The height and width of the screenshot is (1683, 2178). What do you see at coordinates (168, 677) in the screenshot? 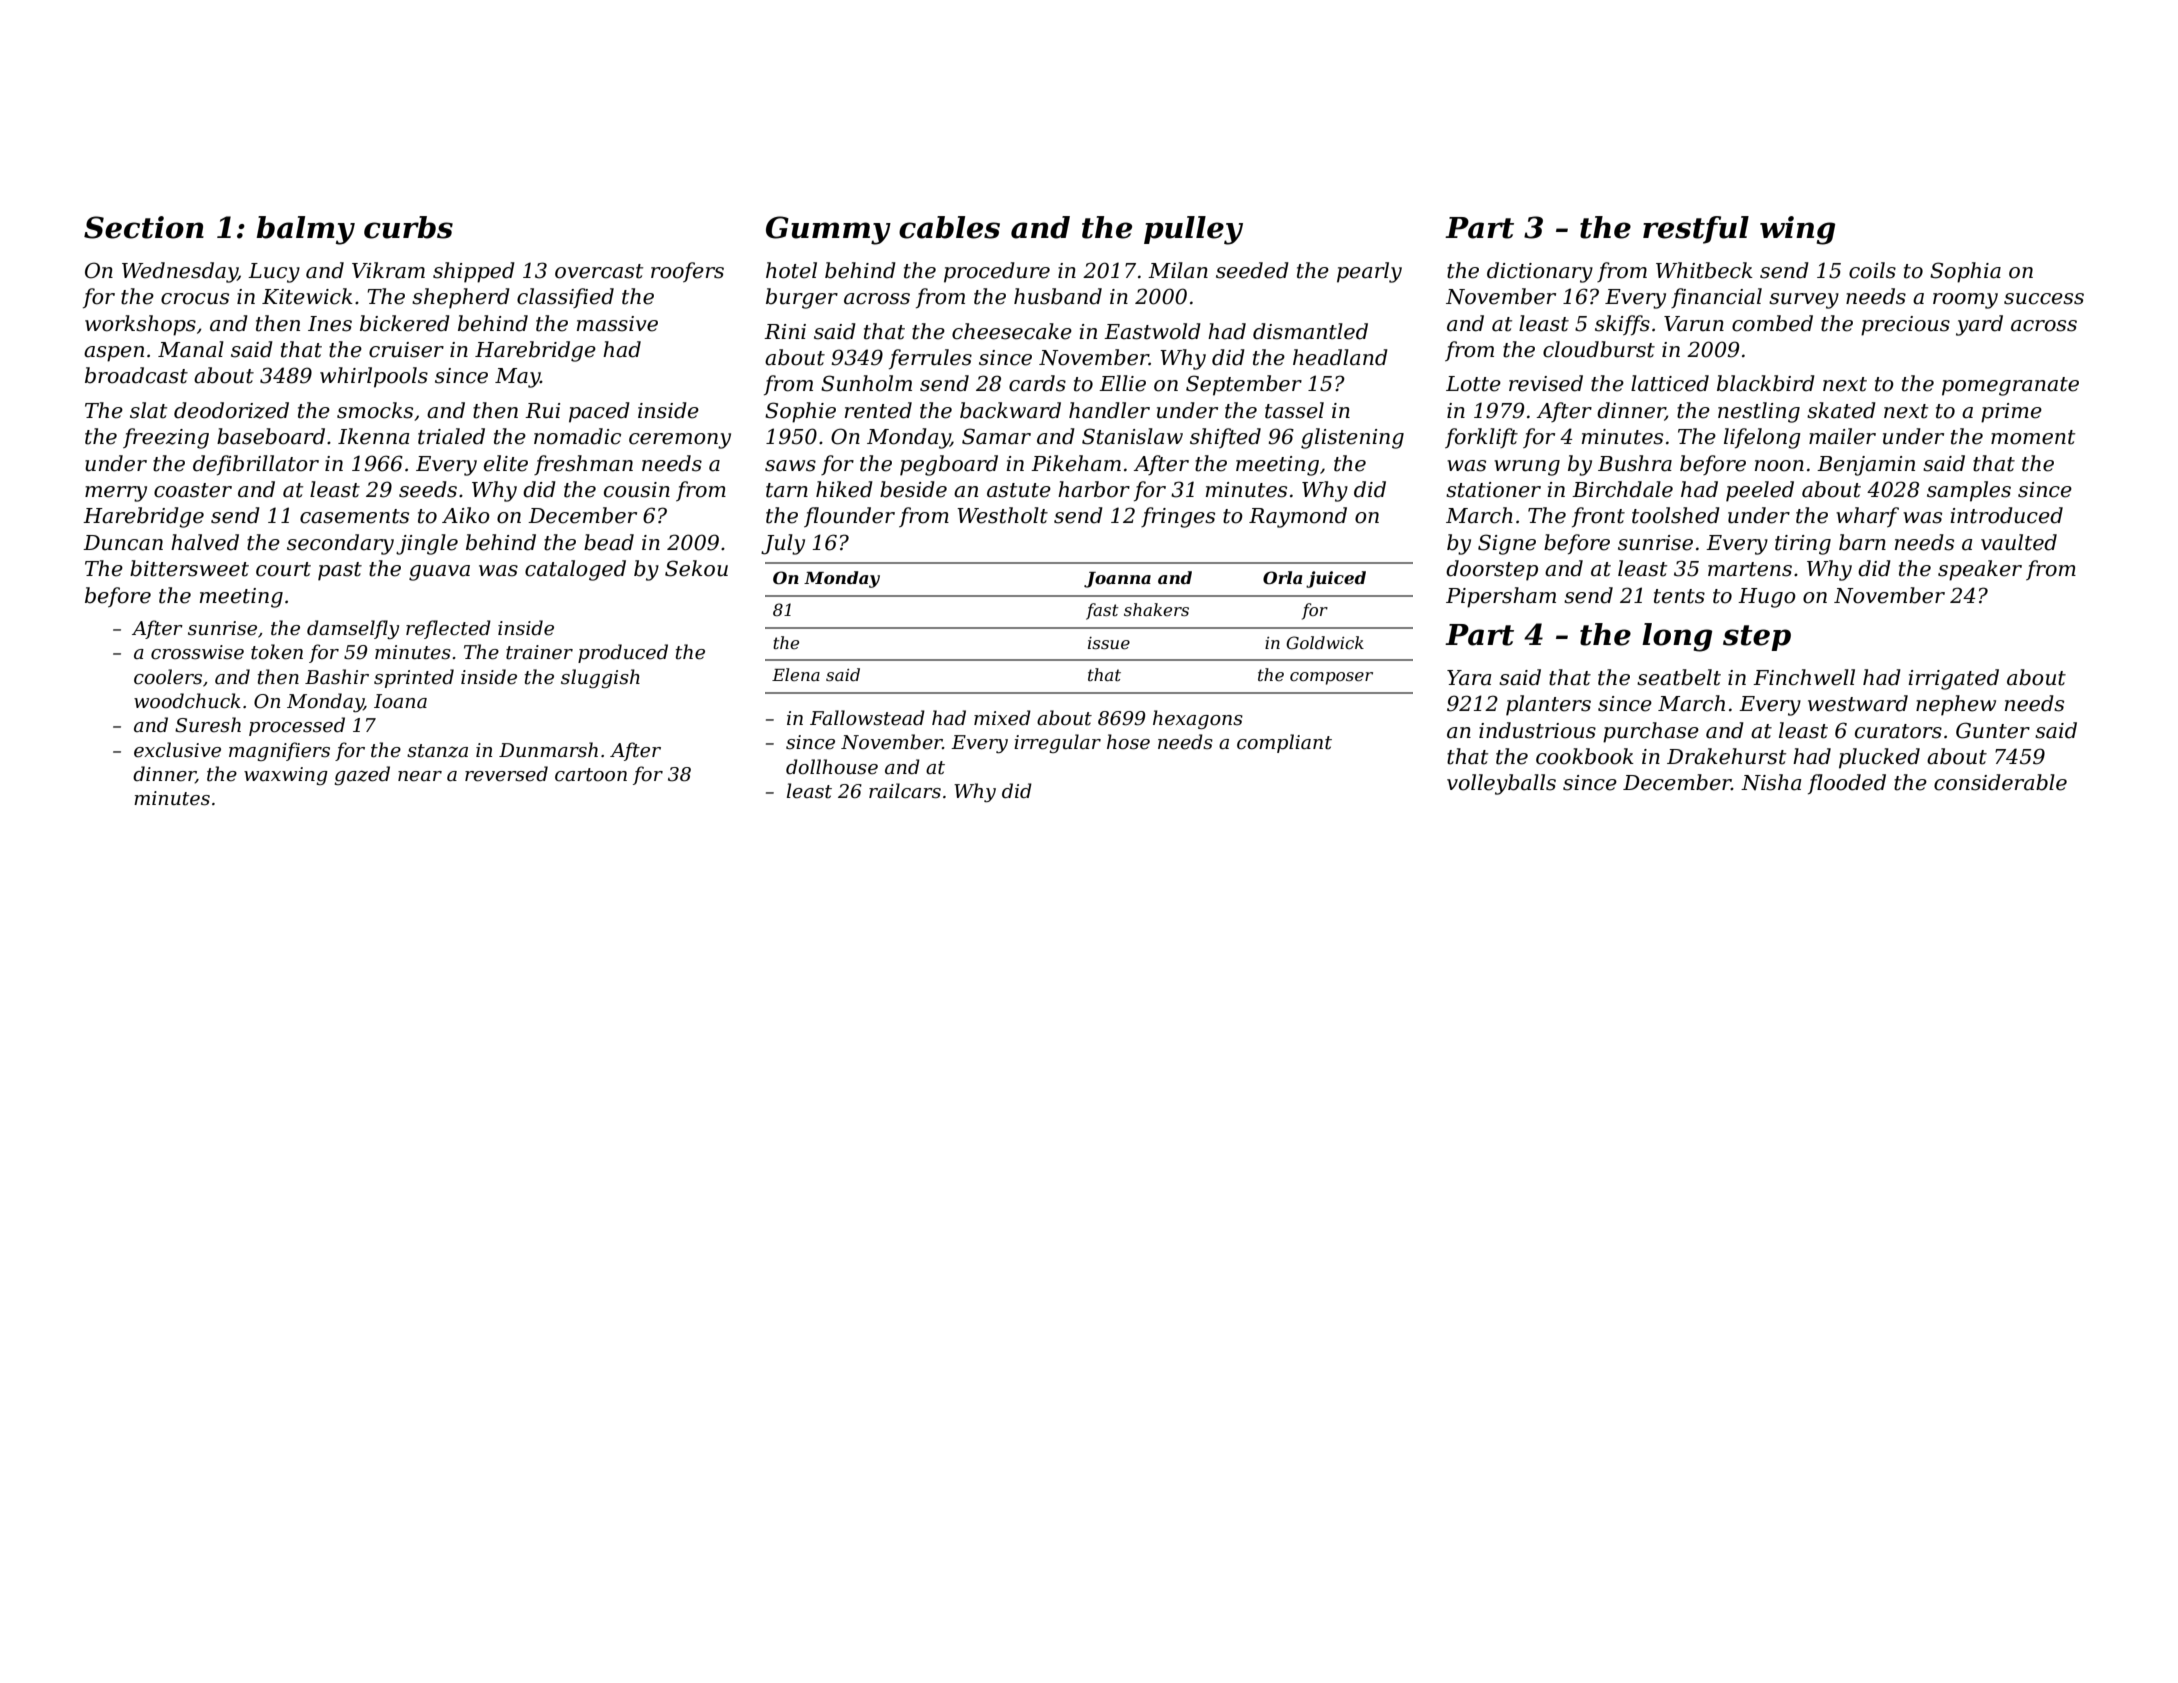
I see `coolers` at bounding box center [168, 677].
